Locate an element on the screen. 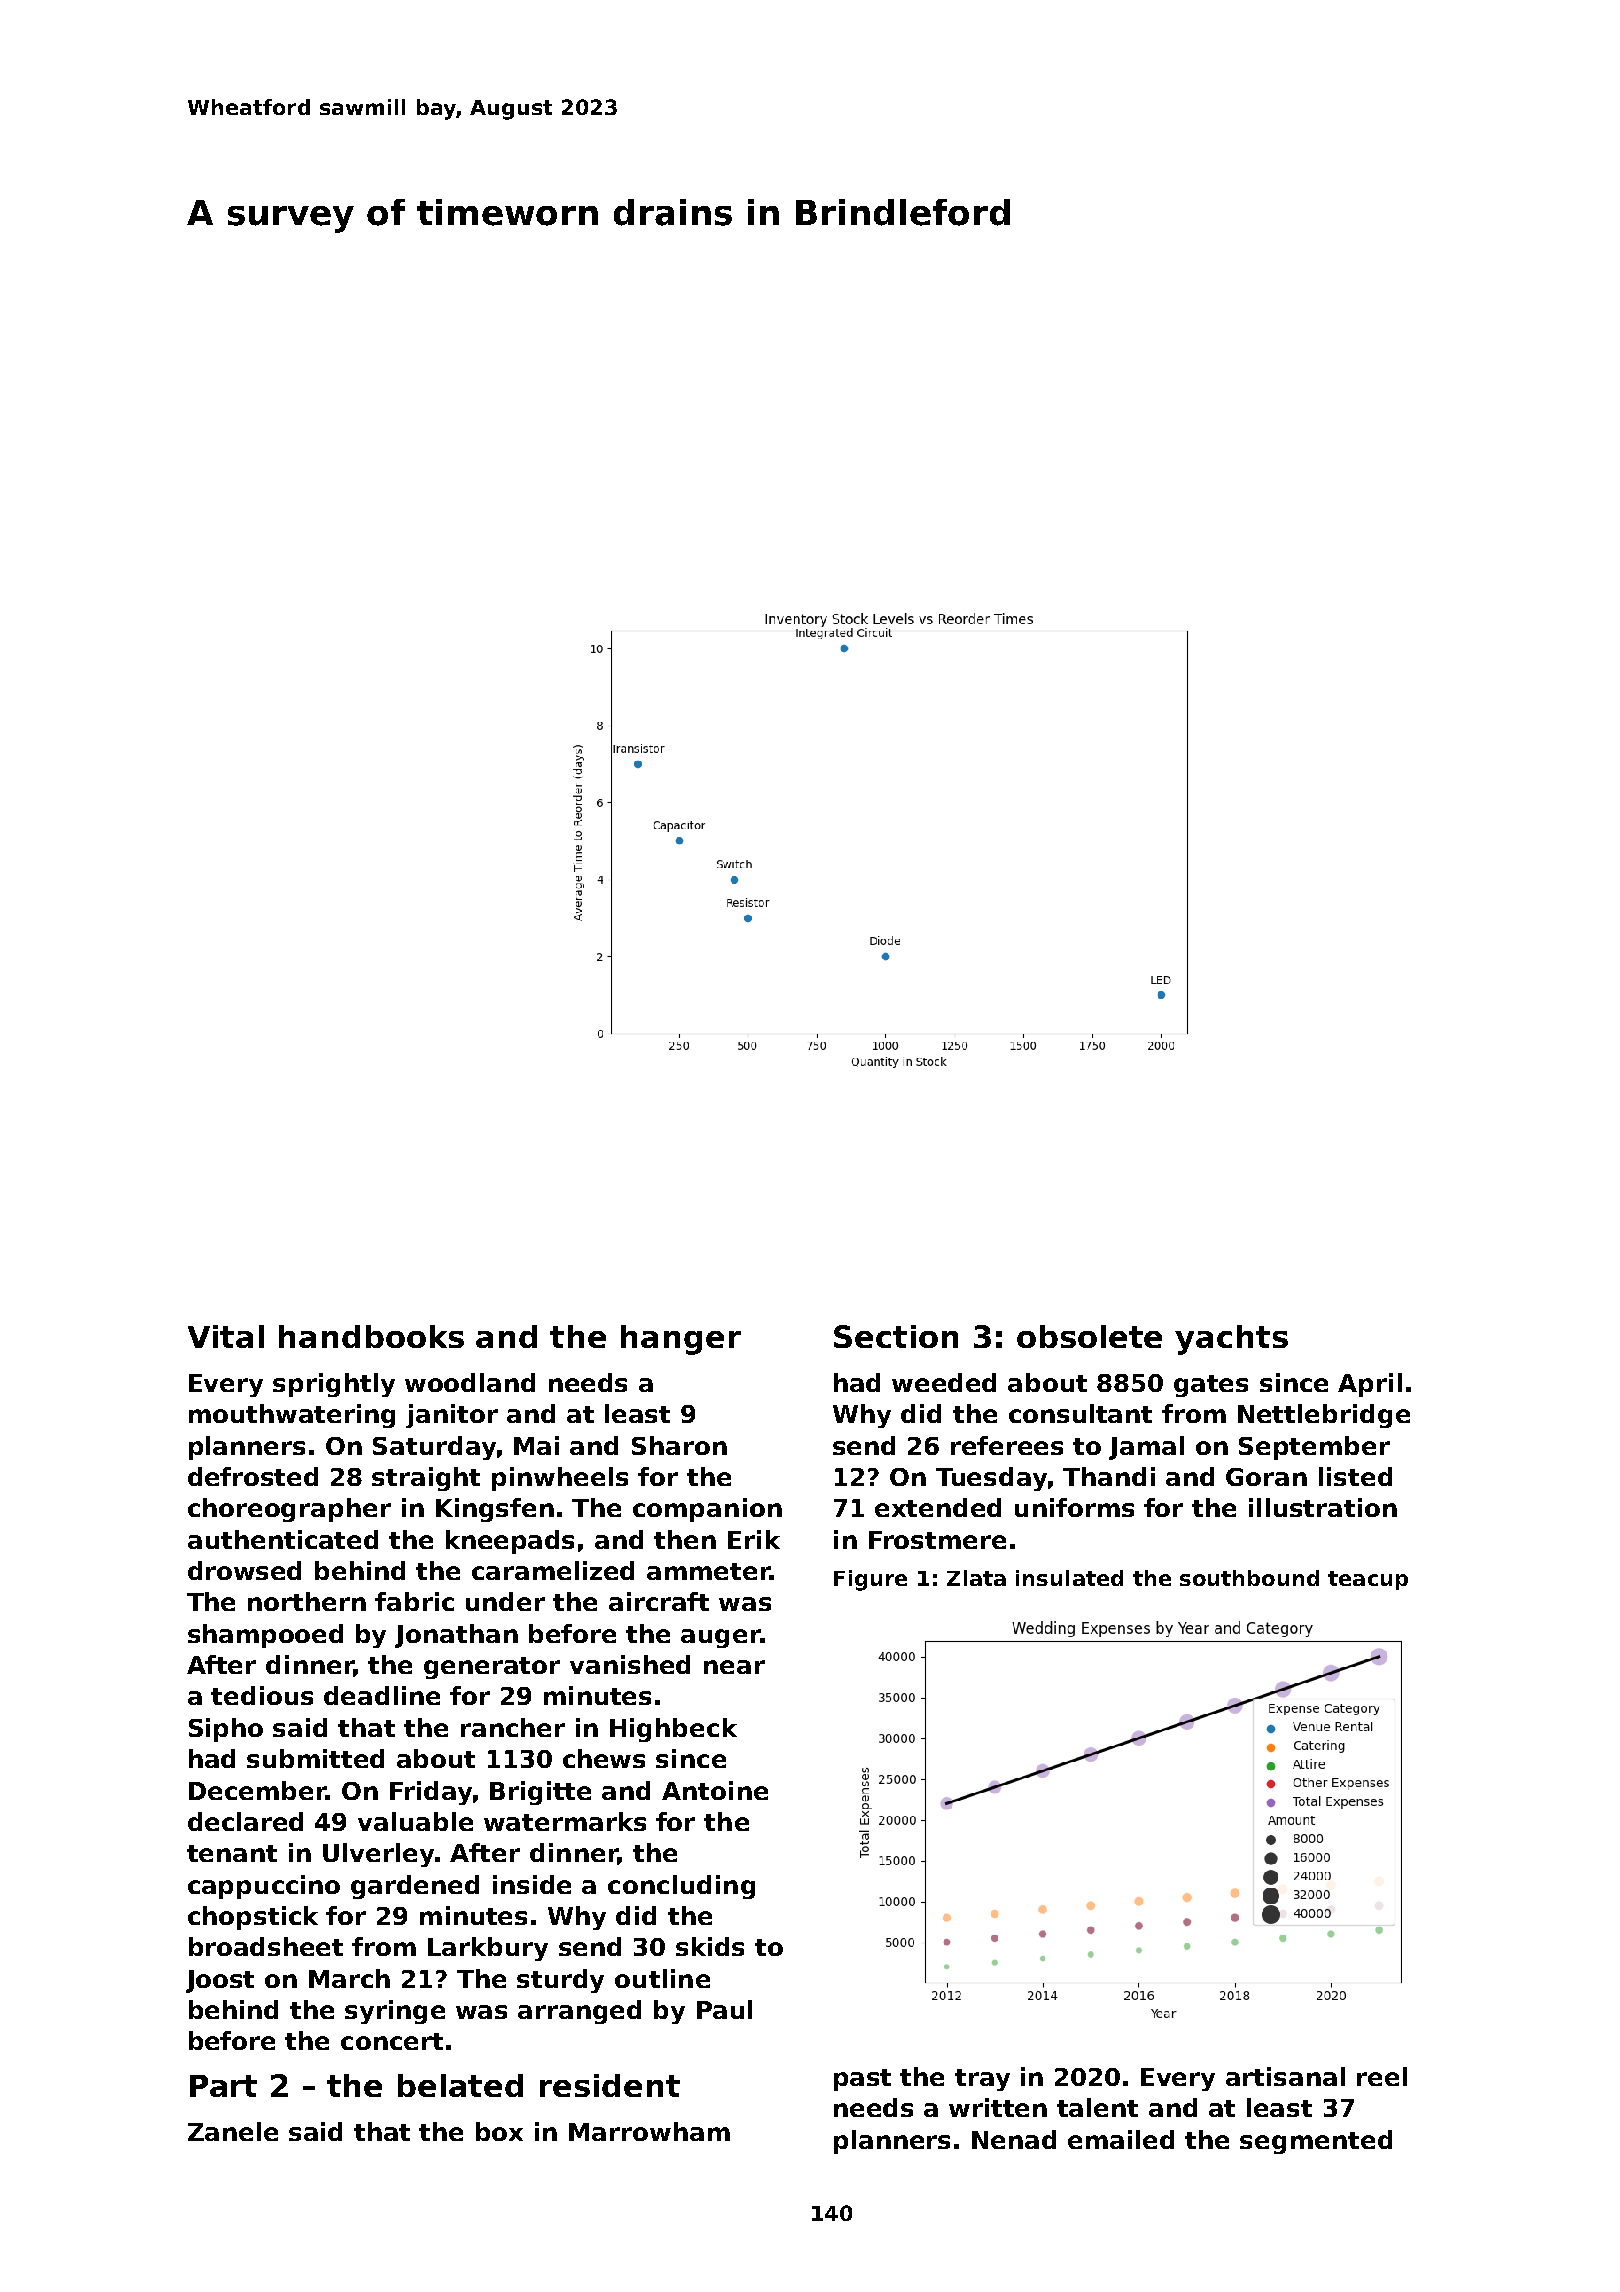  skids is located at coordinates (710, 1946).
